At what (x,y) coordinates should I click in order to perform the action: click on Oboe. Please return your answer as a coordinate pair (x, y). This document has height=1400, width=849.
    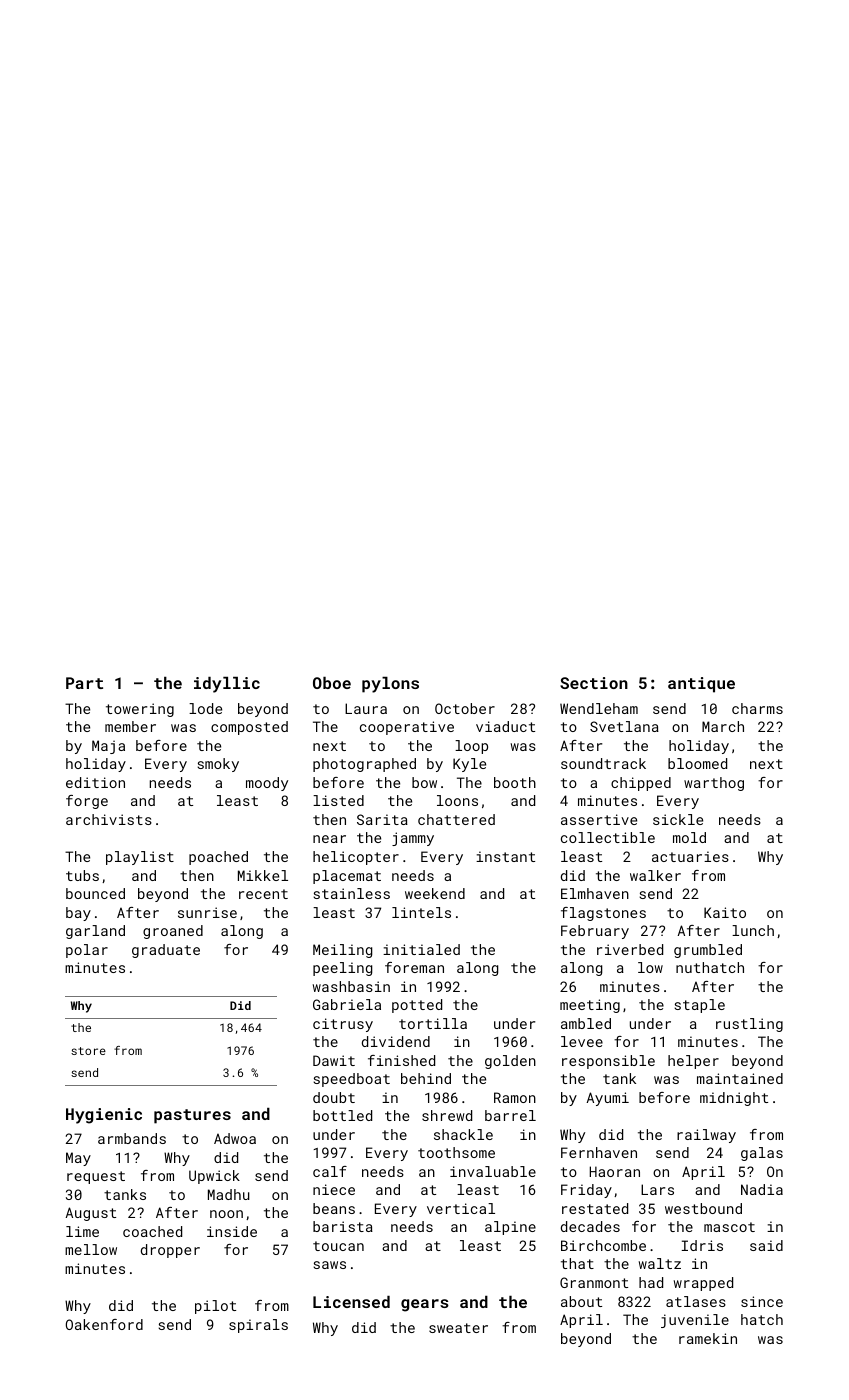
    Looking at the image, I should click on (332, 683).
